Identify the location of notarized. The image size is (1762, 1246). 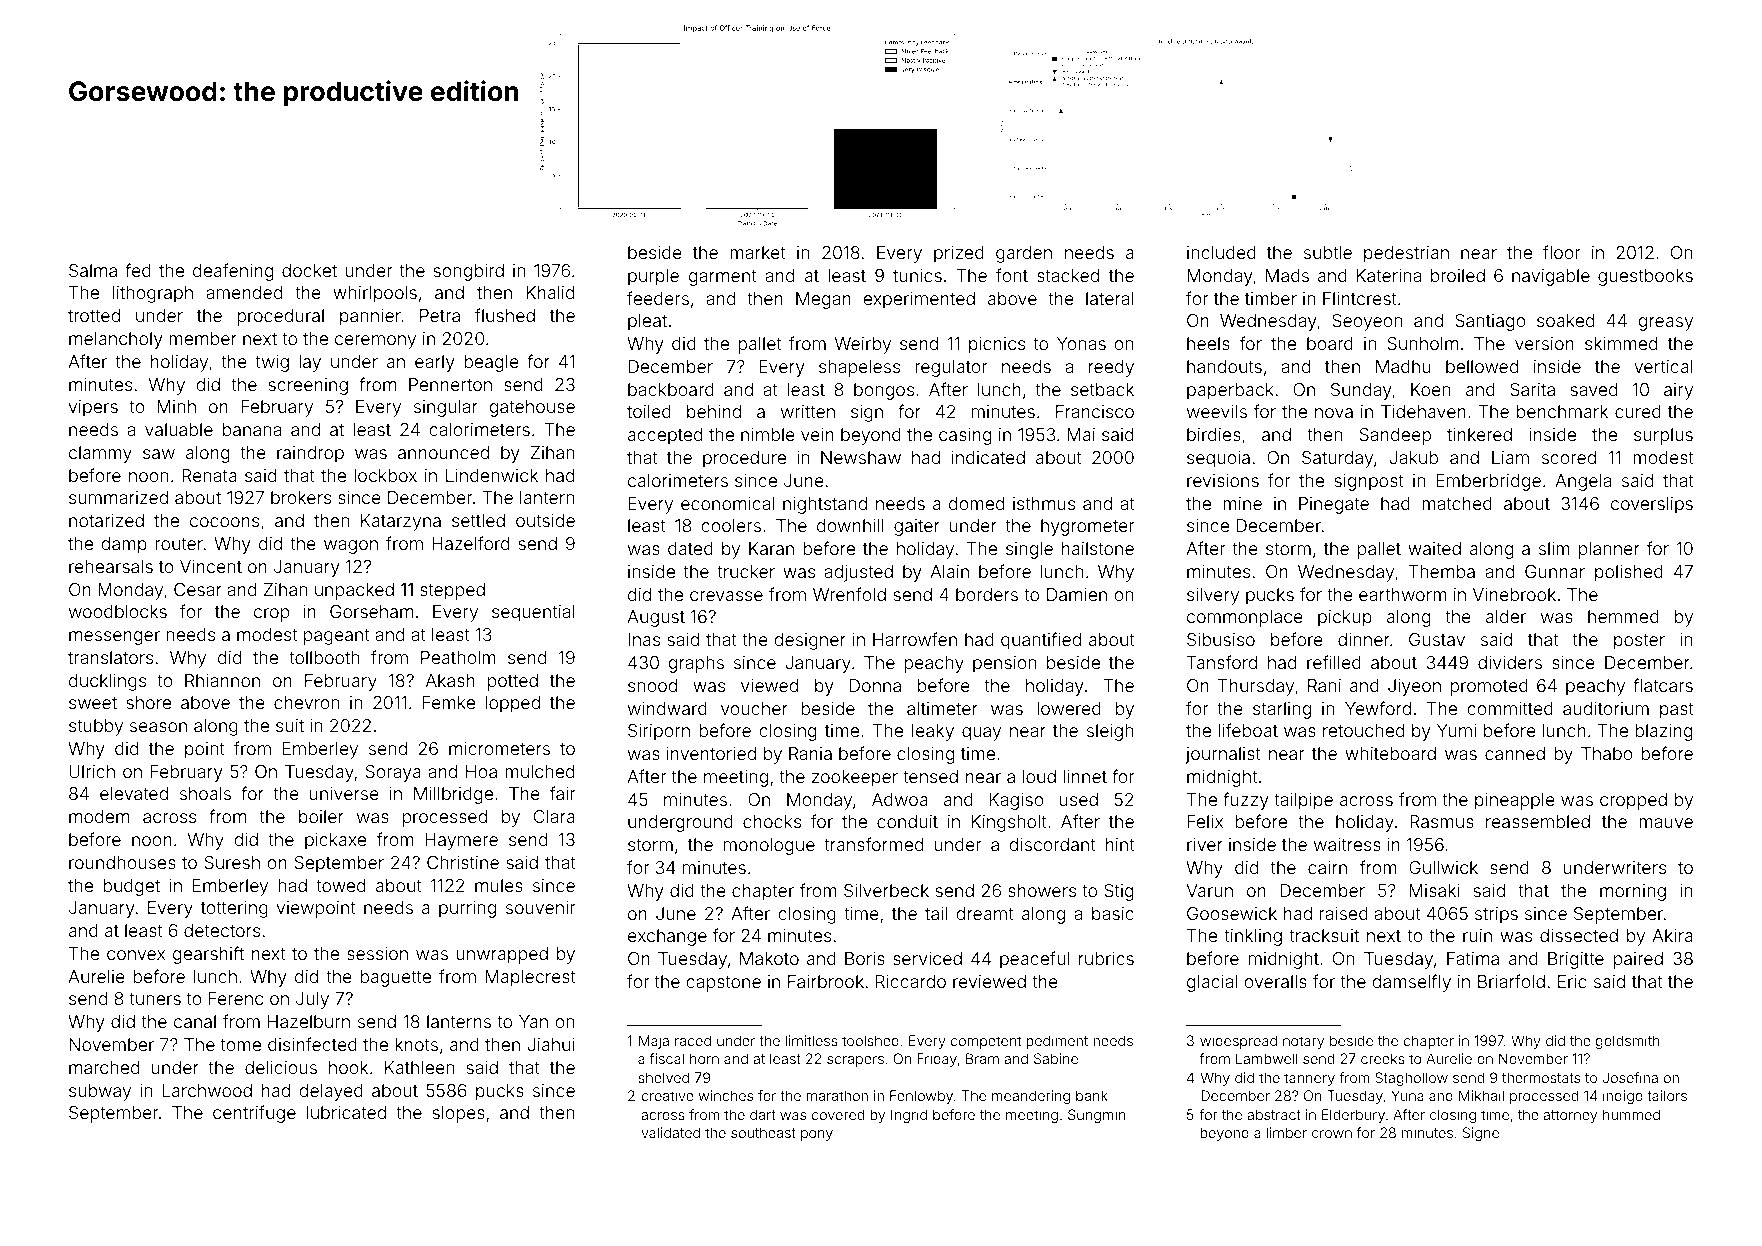
(106, 520).
